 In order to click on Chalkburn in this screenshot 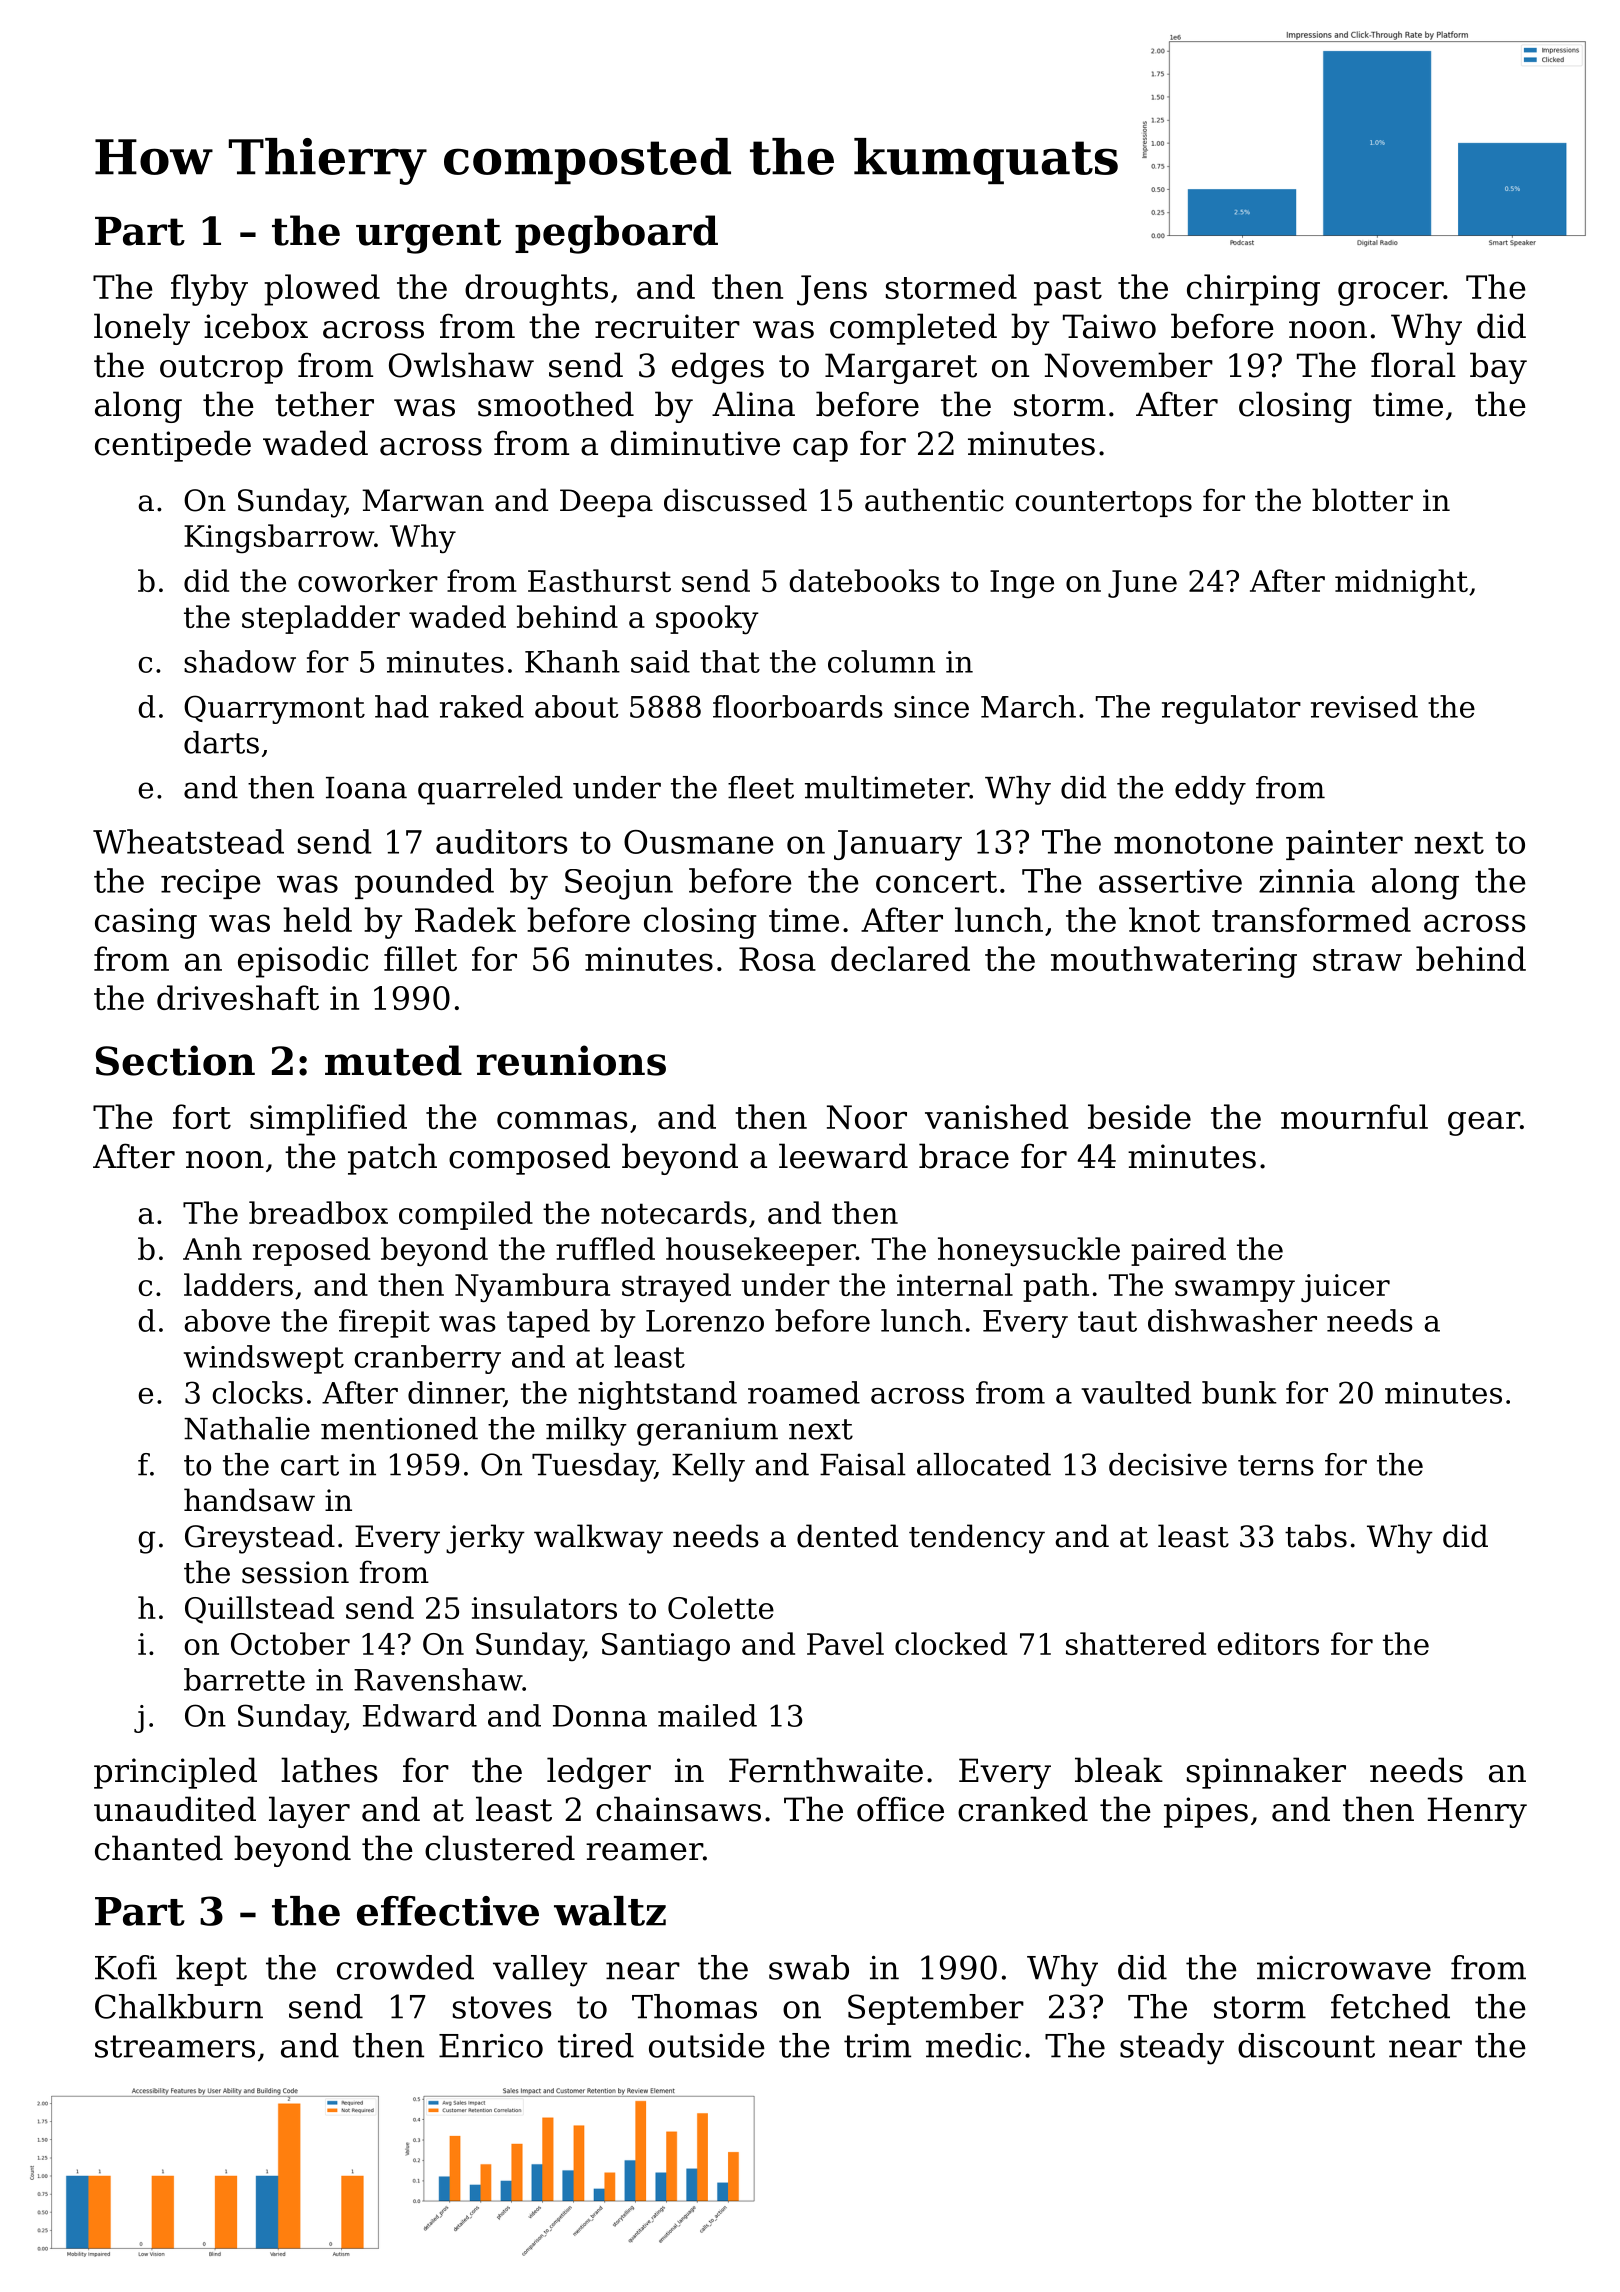, I will do `click(179, 2006)`.
